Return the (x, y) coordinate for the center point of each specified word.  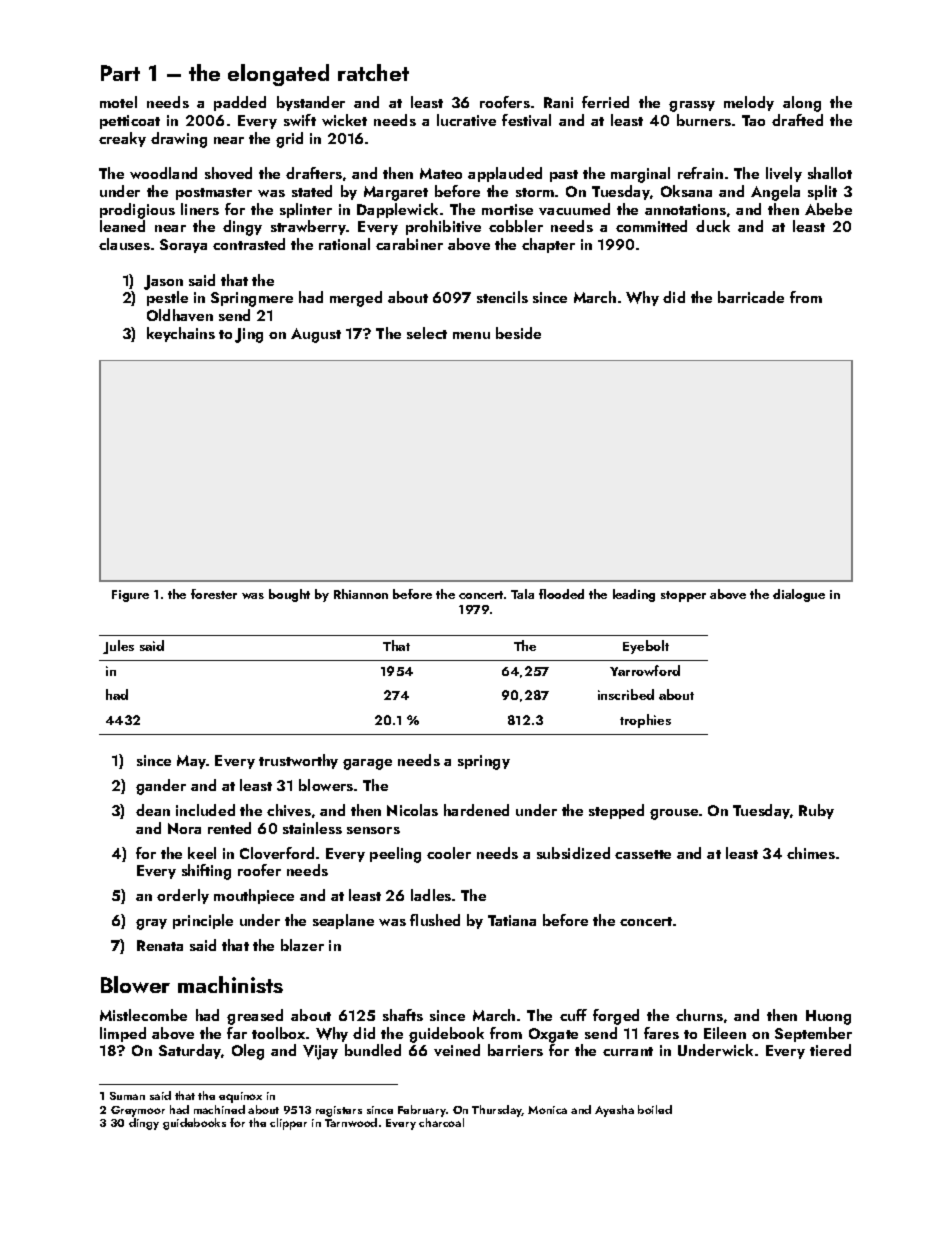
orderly (183, 896)
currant (628, 1051)
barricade (751, 297)
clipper (288, 1124)
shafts (403, 1015)
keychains (181, 334)
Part (120, 73)
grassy (692, 106)
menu (471, 335)
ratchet (373, 72)
